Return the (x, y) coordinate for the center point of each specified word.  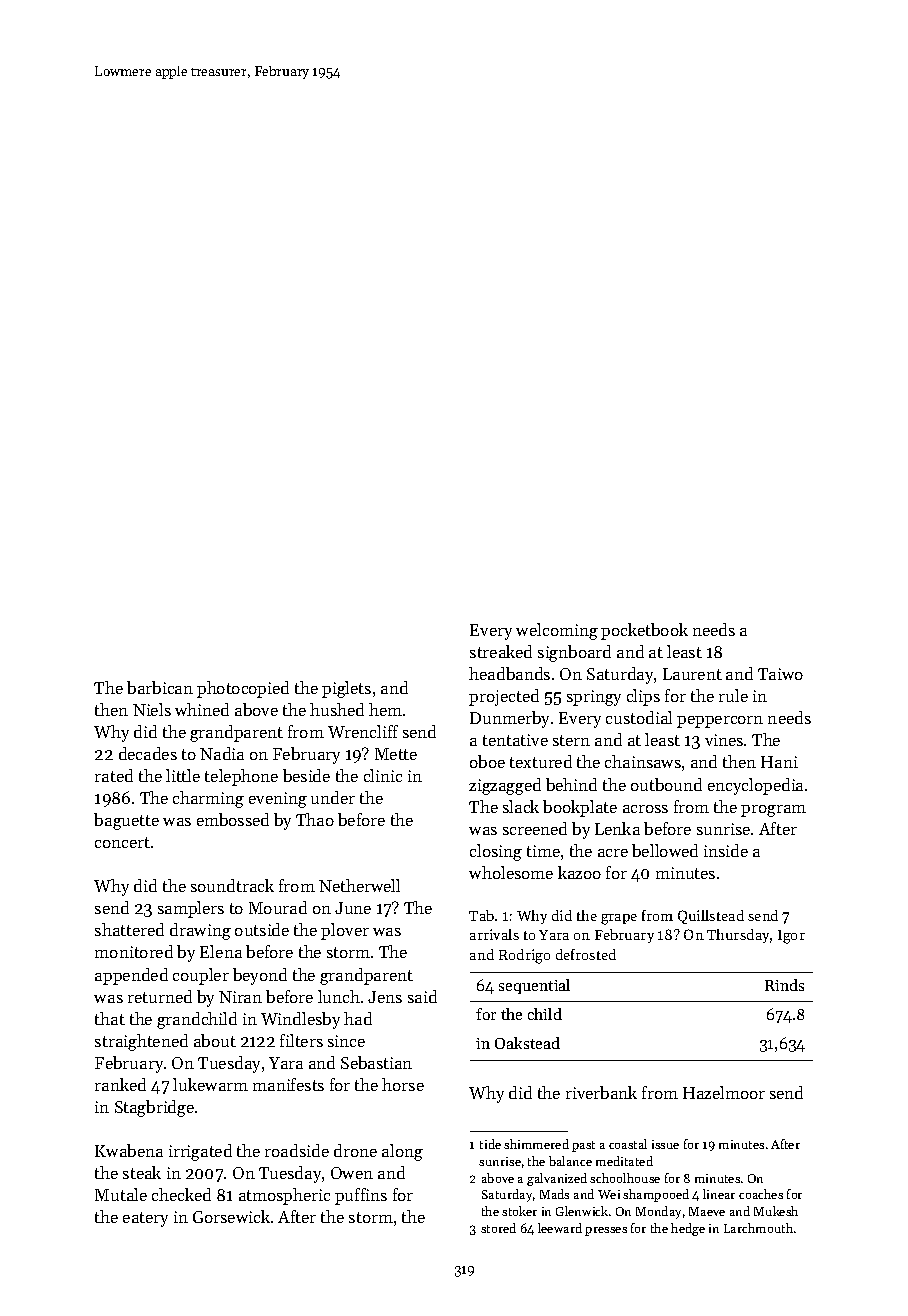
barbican (160, 687)
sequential (534, 986)
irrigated (200, 1152)
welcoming (557, 631)
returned (160, 996)
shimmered (536, 1144)
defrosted (586, 954)
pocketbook (644, 631)
